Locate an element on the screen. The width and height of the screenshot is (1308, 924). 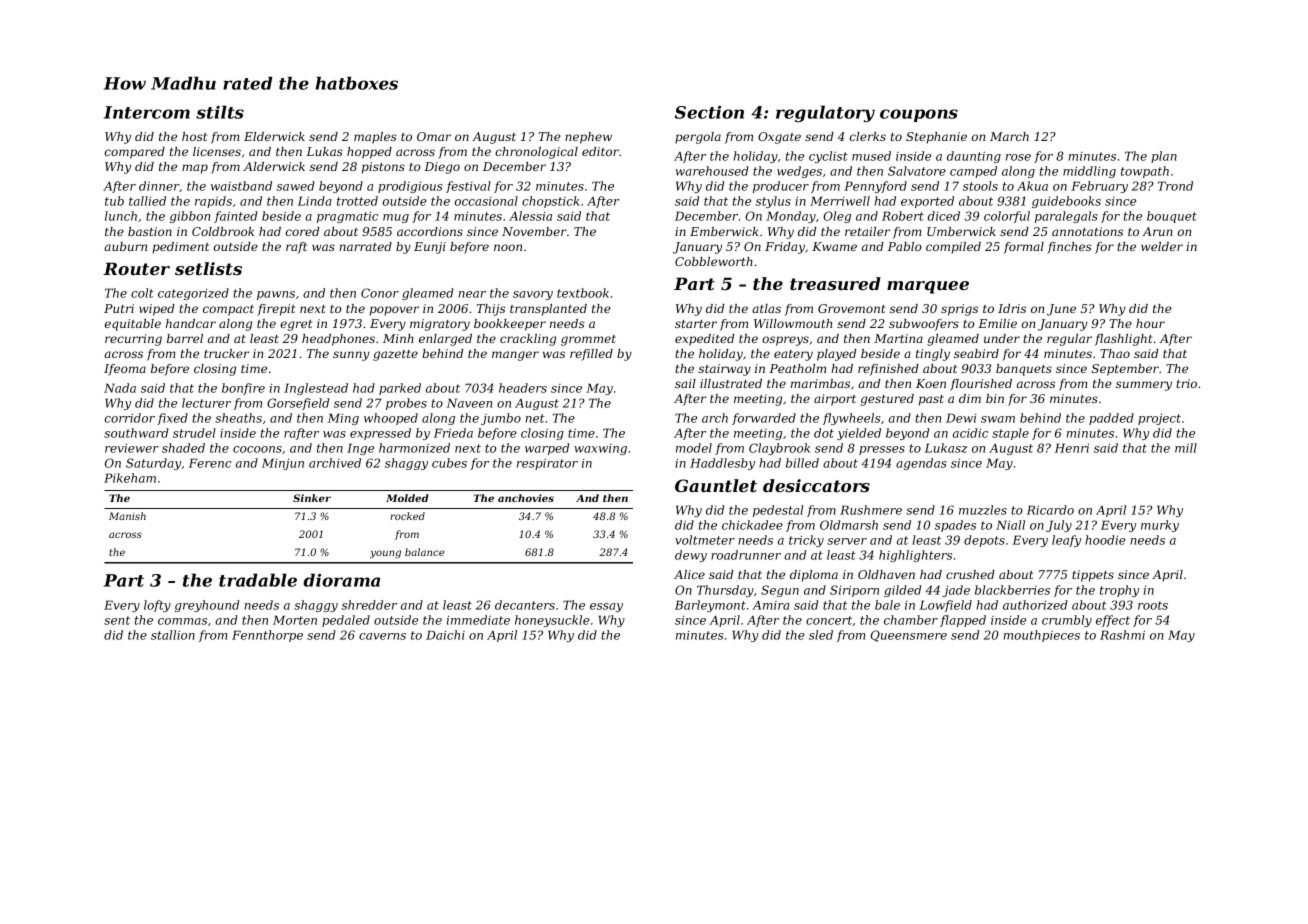
pedestal is located at coordinates (778, 511).
